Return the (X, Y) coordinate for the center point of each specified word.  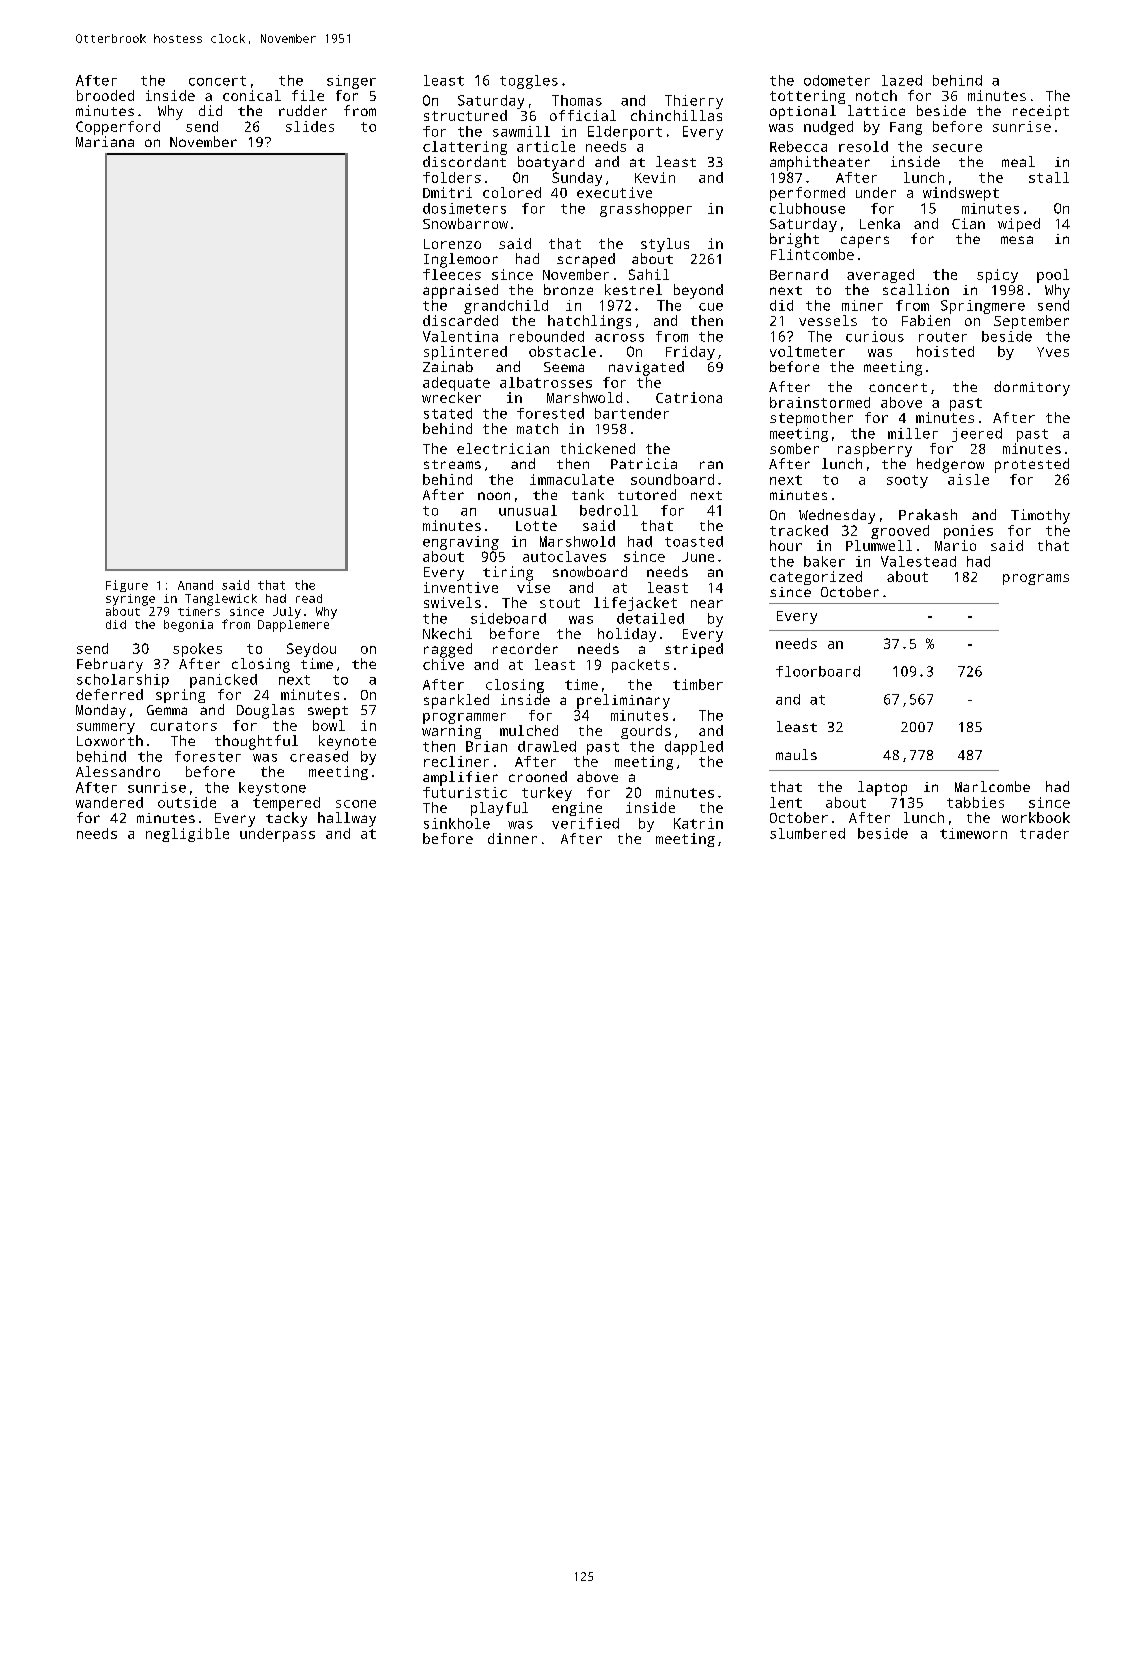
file (308, 95)
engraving (461, 543)
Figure (127, 586)
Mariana (105, 141)
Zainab (448, 366)
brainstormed (820, 402)
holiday (627, 635)
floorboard (818, 671)
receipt (1041, 112)
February (110, 665)
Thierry (694, 102)
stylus (665, 245)
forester (208, 756)
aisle (968, 479)
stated (448, 413)
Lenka (880, 223)
